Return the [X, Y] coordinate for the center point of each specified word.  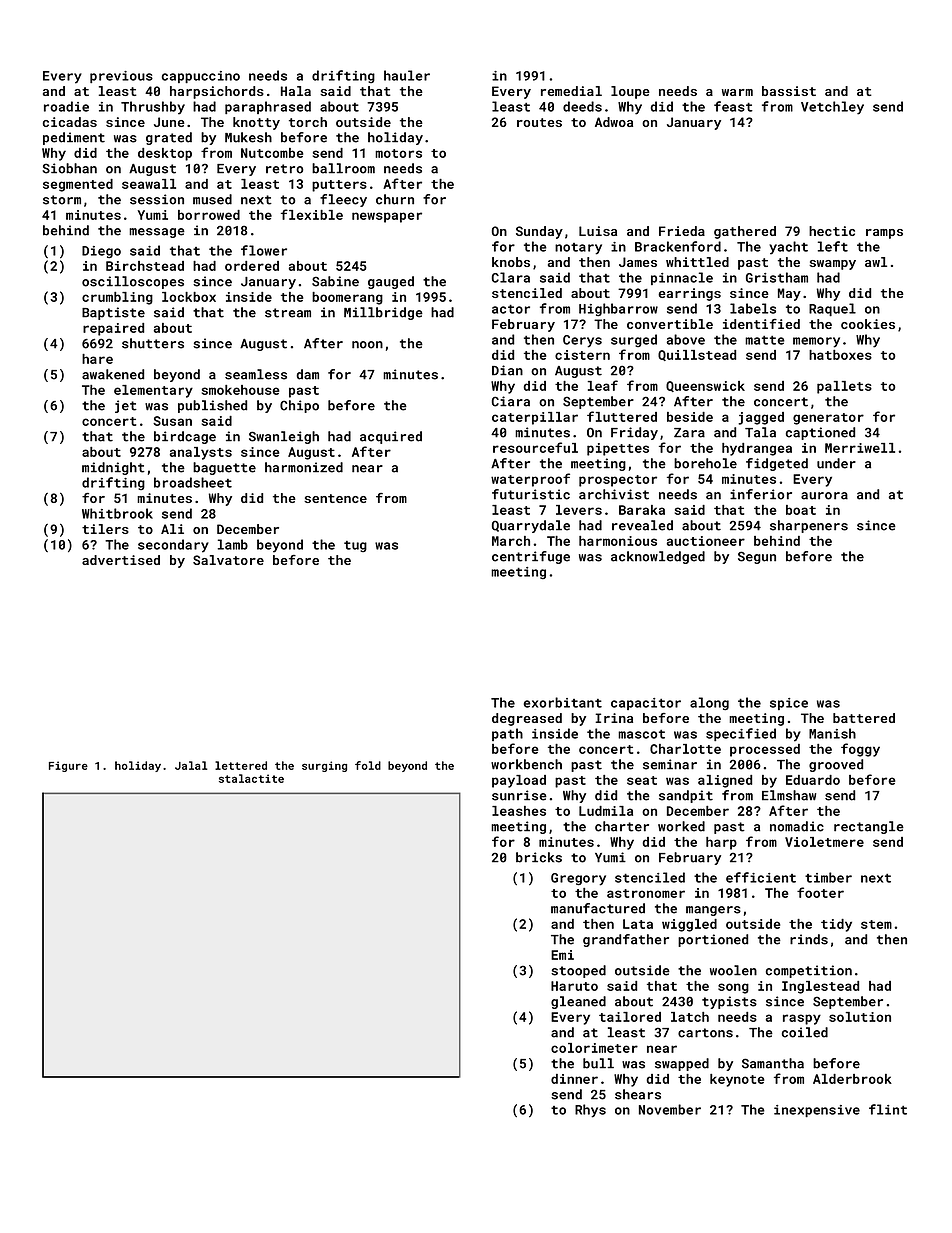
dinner [574, 1079]
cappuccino [201, 77]
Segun [757, 557]
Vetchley [832, 108]
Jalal [191, 765]
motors [398, 153]
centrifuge [531, 557]
